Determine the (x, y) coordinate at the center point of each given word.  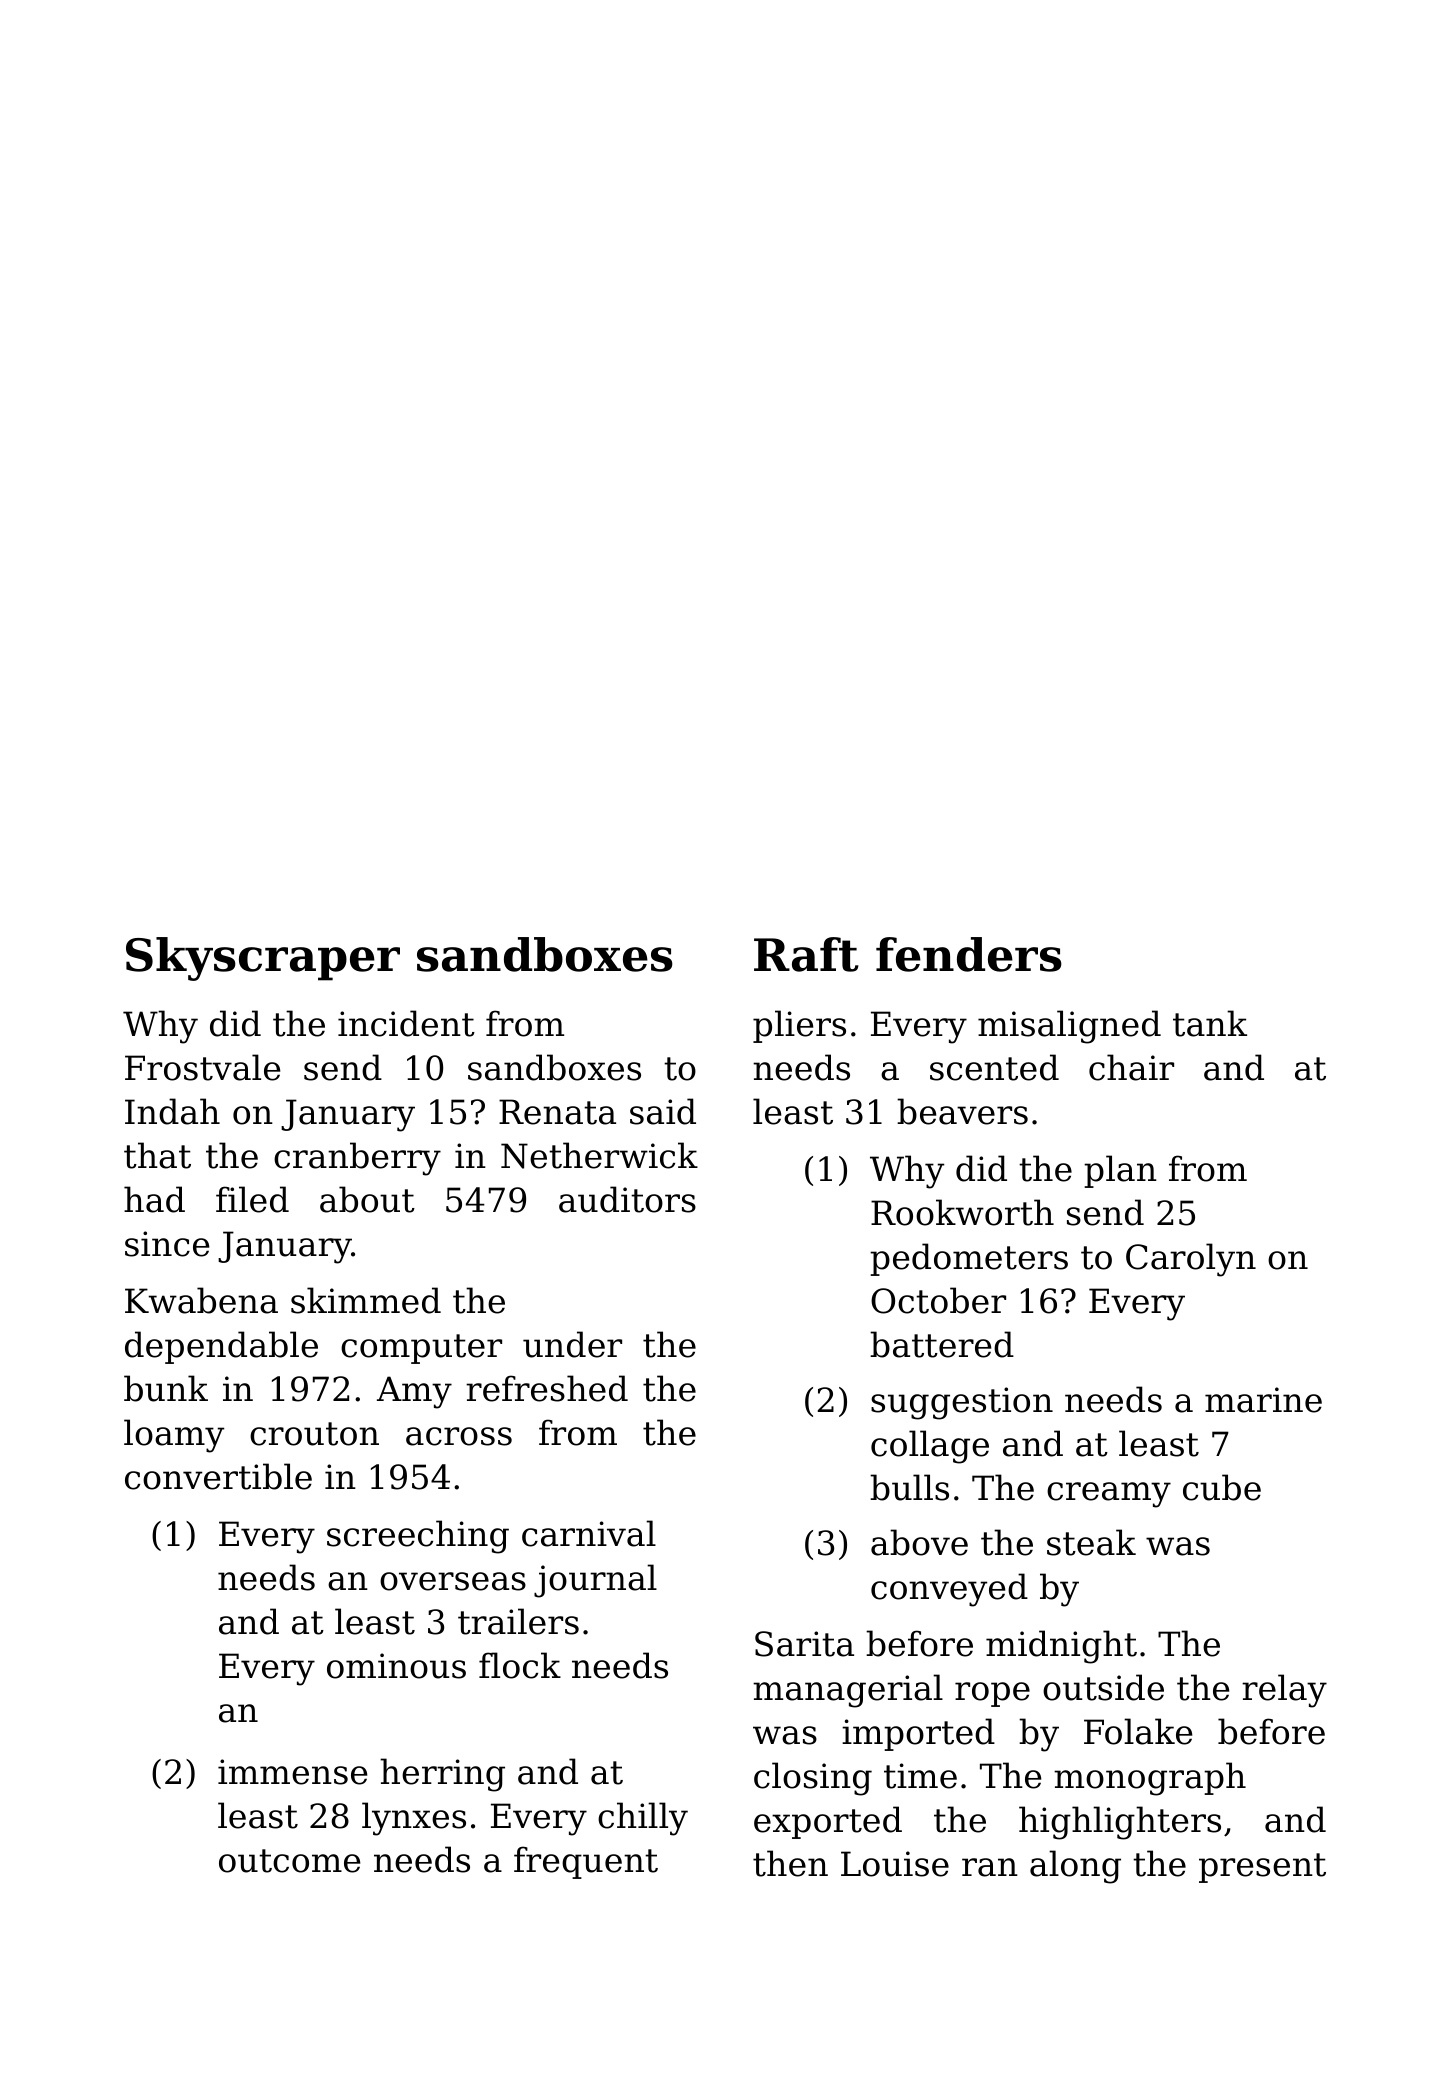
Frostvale (202, 1067)
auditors (627, 1199)
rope (992, 1694)
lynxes (414, 1819)
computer (421, 1349)
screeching (418, 1537)
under (572, 1344)
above (919, 1542)
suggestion (962, 1403)
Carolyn (1191, 1260)
